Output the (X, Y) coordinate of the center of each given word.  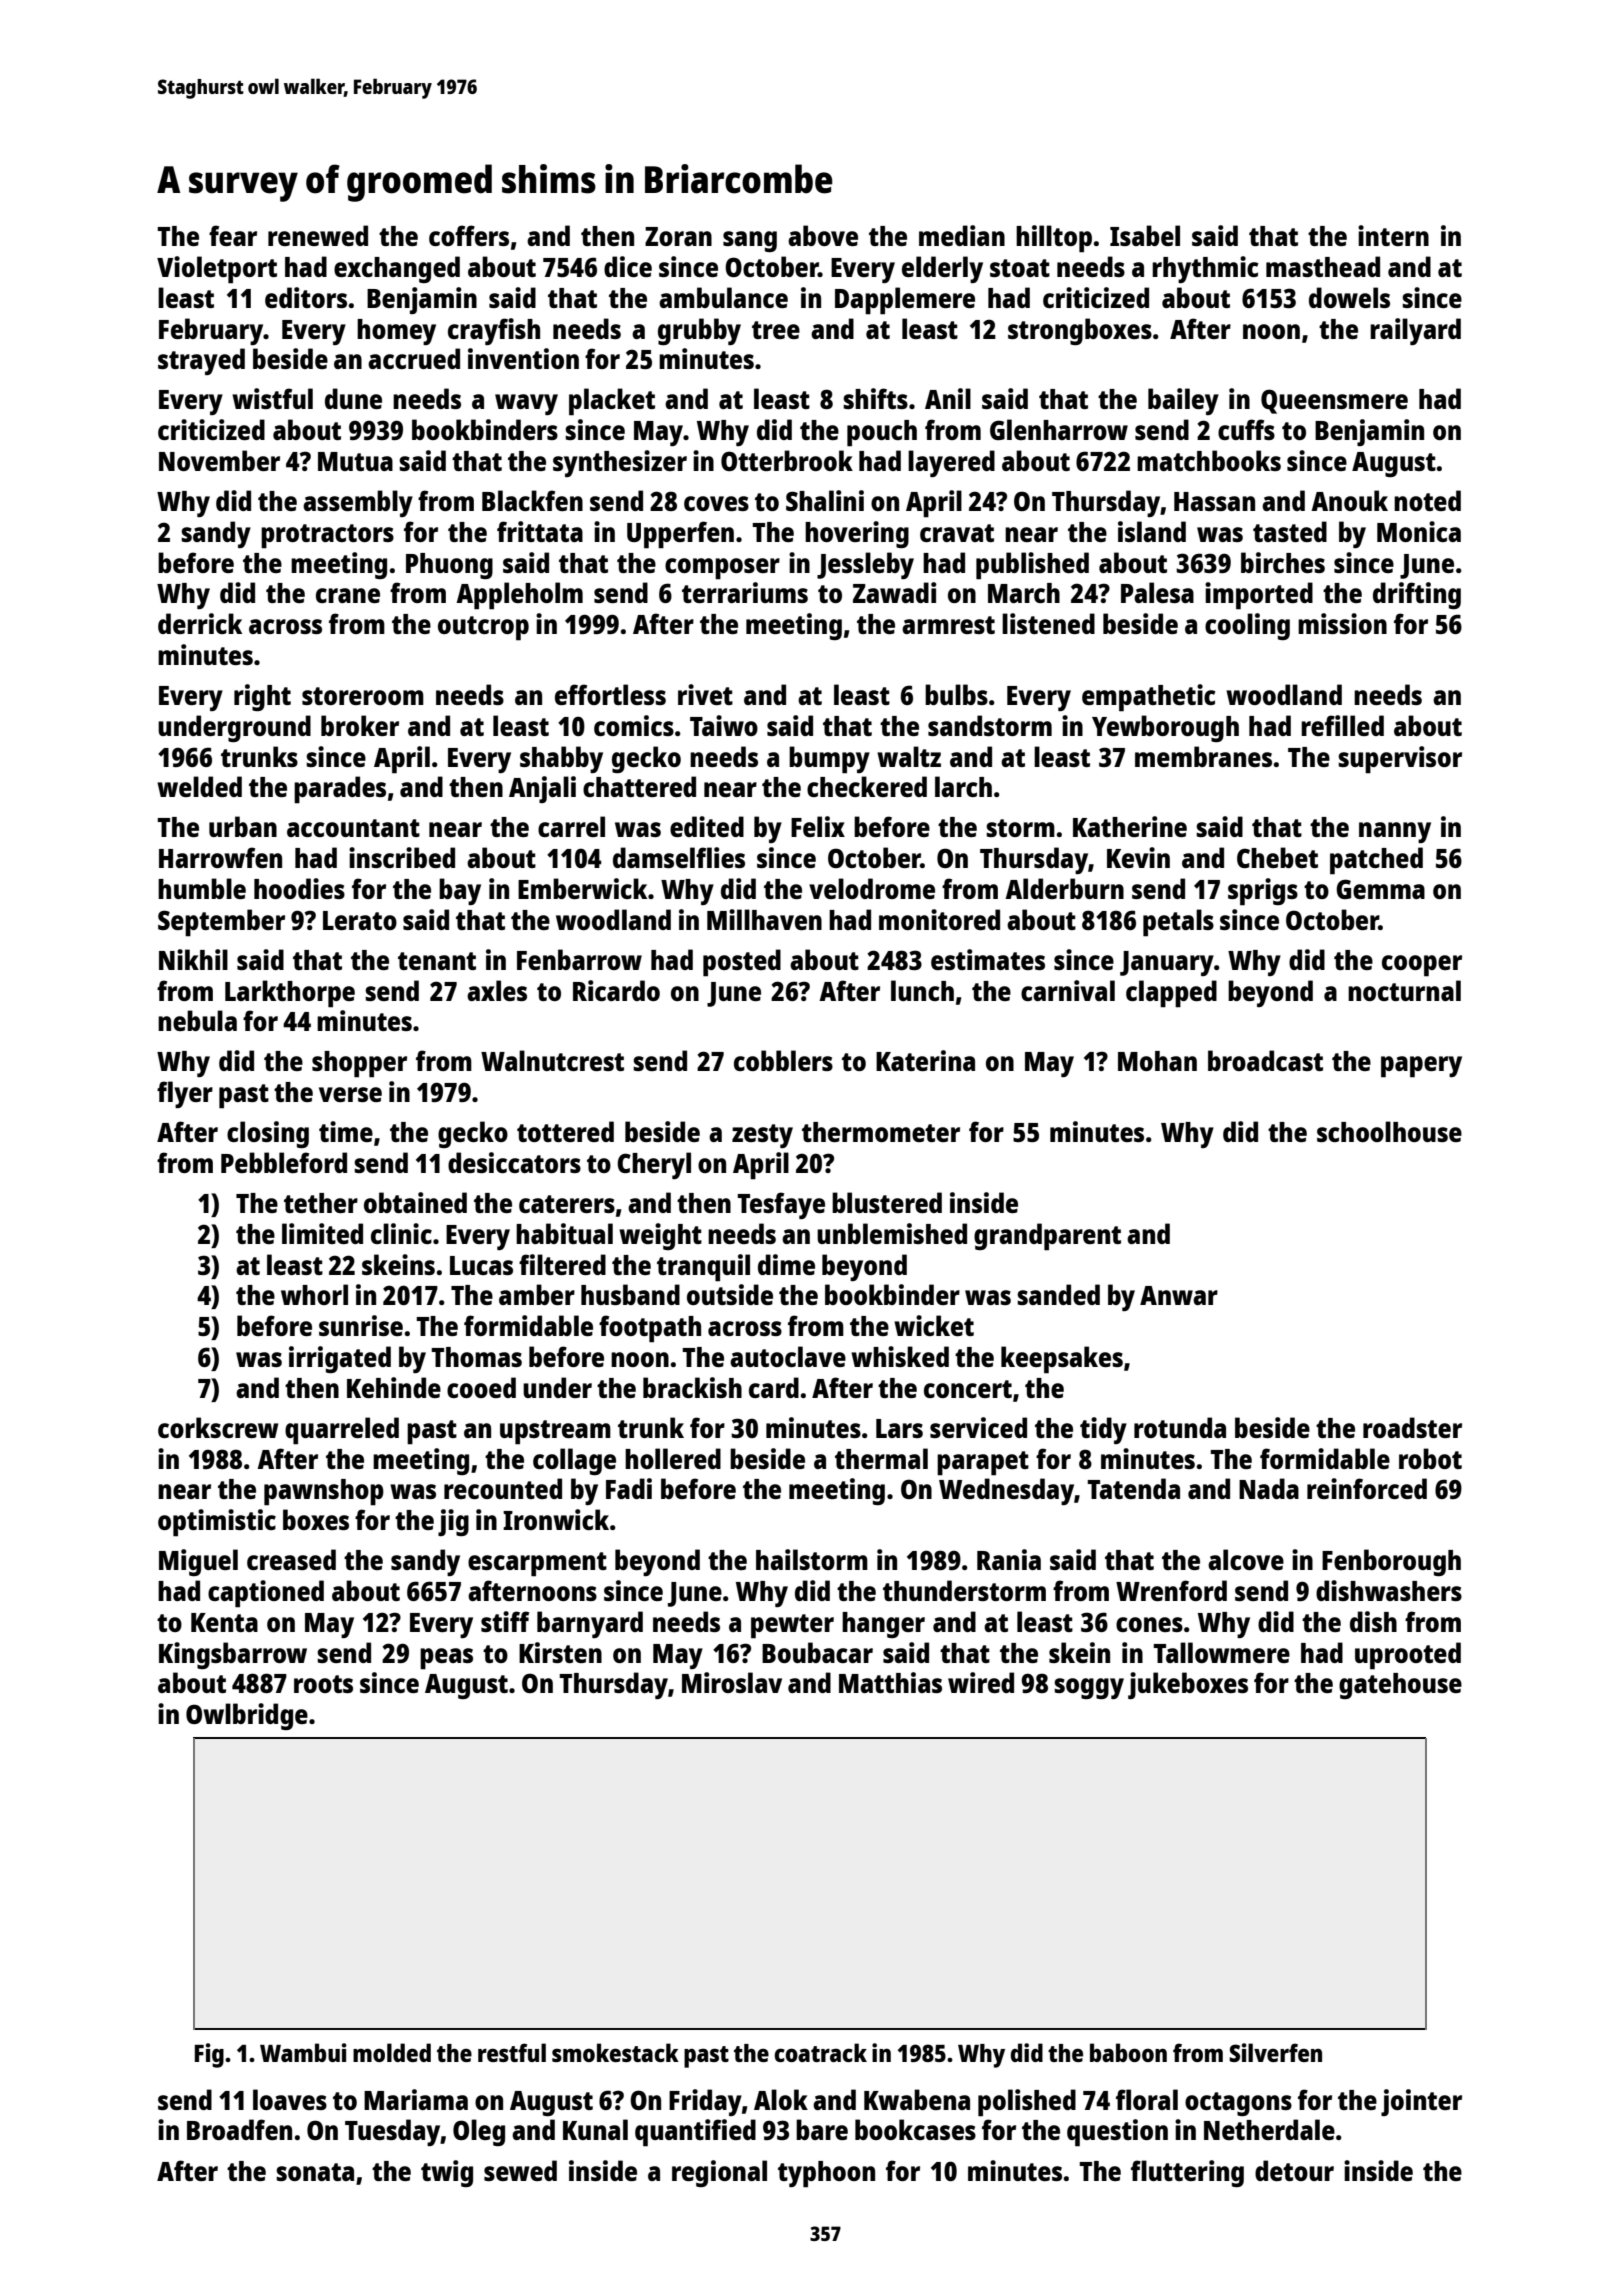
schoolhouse (1389, 1131)
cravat (957, 533)
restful (512, 2052)
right (262, 697)
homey (396, 332)
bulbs (956, 694)
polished (1027, 2103)
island (1152, 531)
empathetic (1149, 698)
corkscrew (218, 1427)
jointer (1421, 2102)
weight (660, 1236)
